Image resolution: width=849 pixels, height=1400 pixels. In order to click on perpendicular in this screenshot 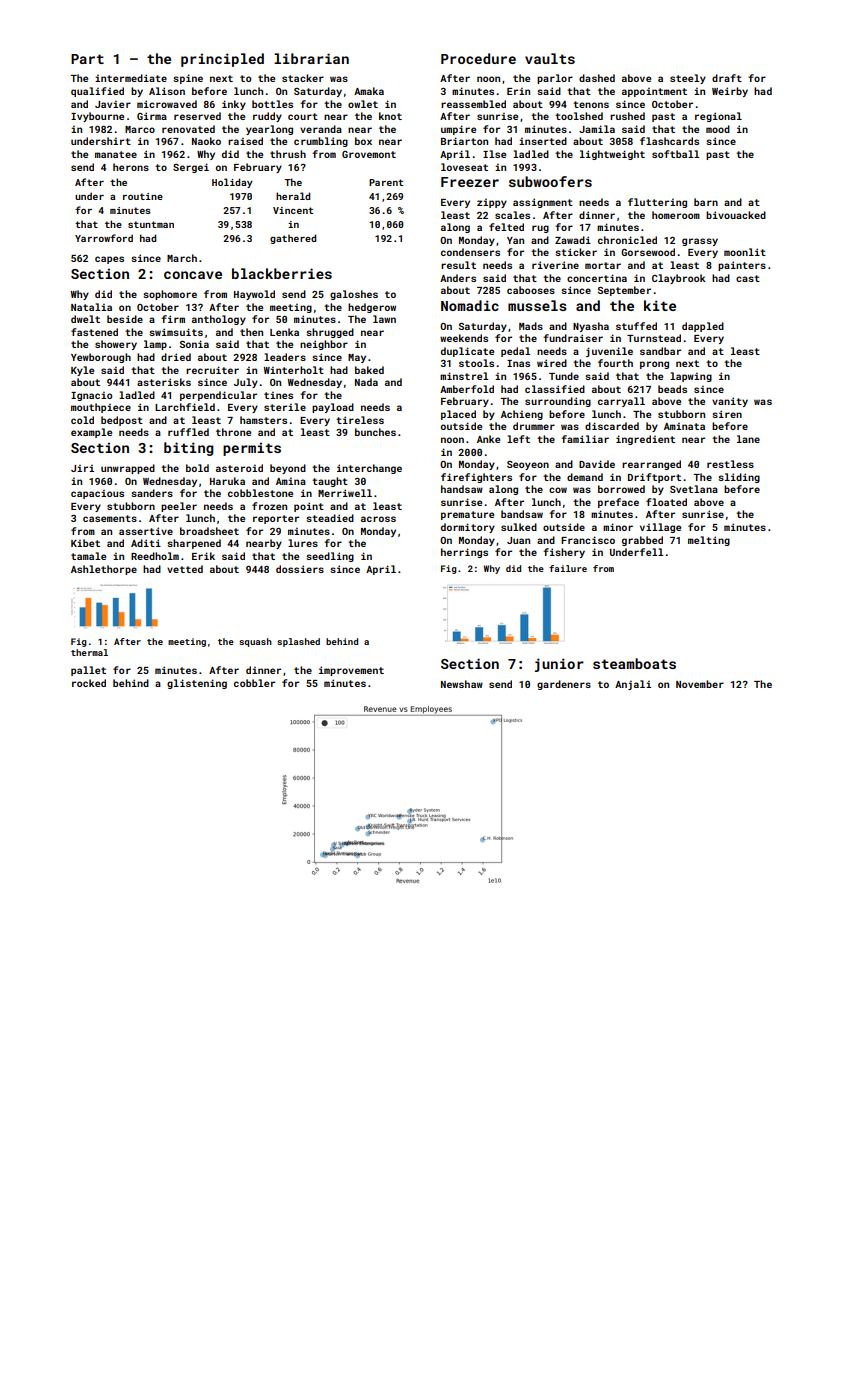, I will do `click(218, 396)`.
